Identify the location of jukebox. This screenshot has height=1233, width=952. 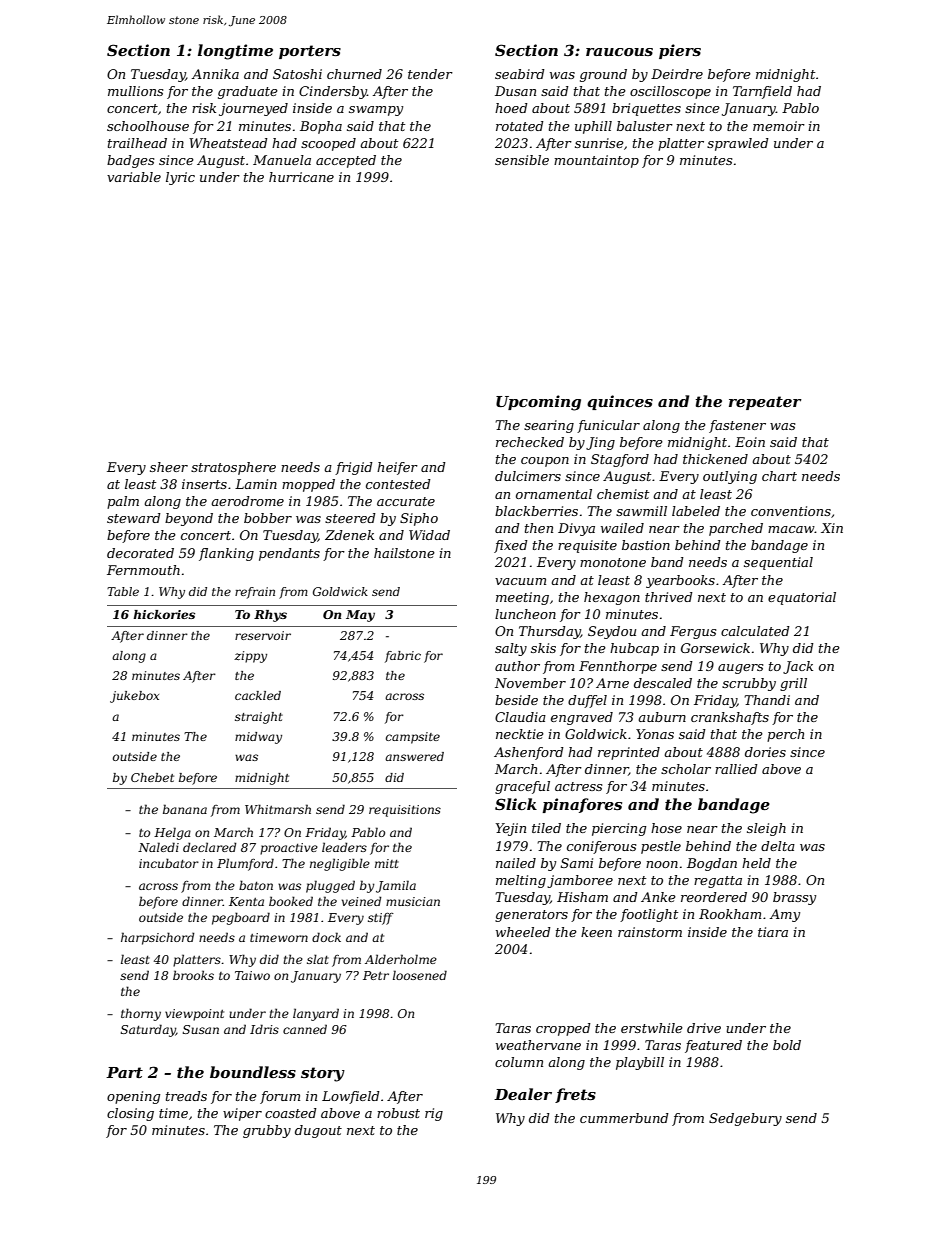
(134, 697).
